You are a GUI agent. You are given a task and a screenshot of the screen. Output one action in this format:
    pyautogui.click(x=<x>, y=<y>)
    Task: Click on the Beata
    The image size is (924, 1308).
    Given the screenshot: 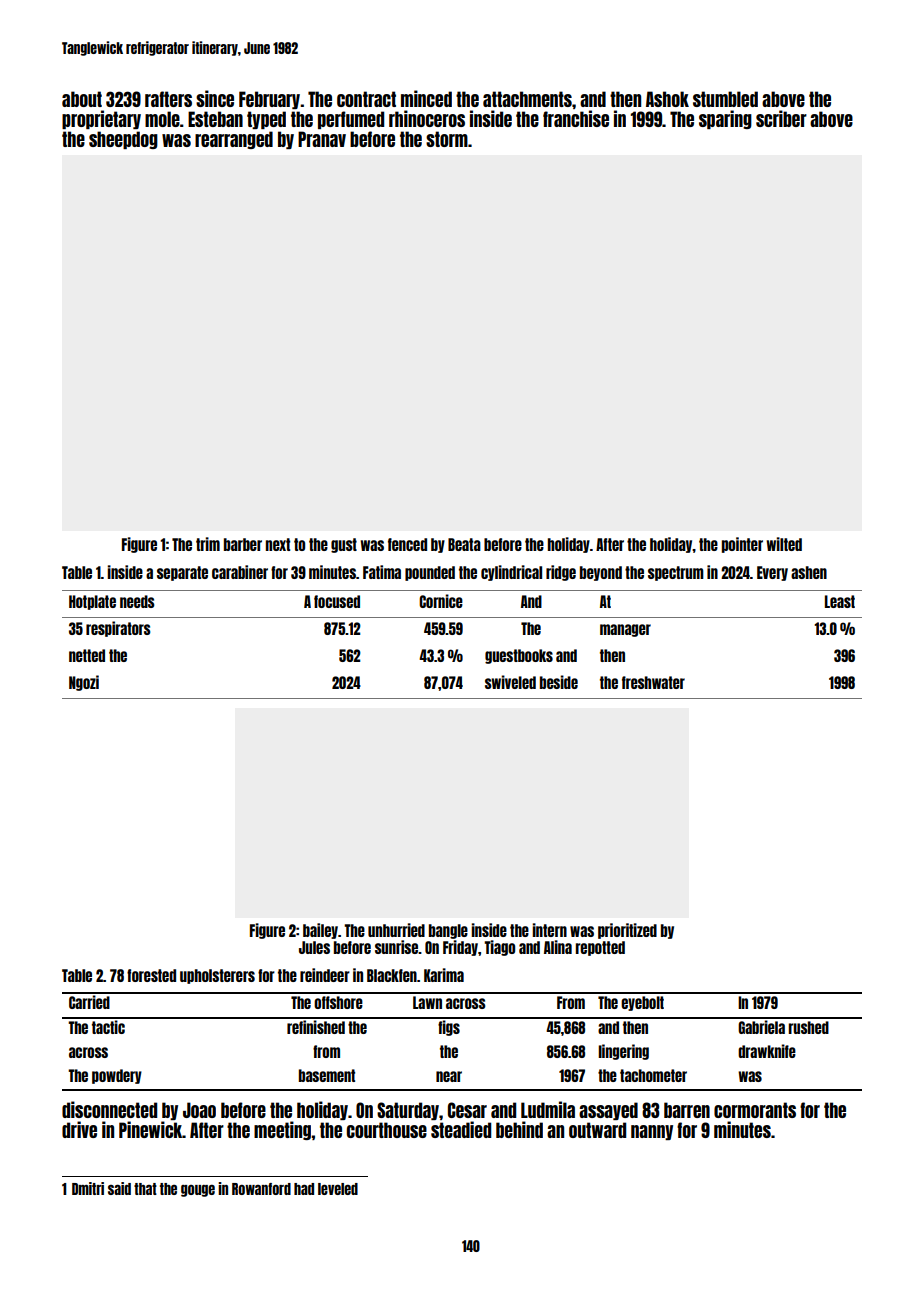 What is the action you would take?
    pyautogui.click(x=464, y=544)
